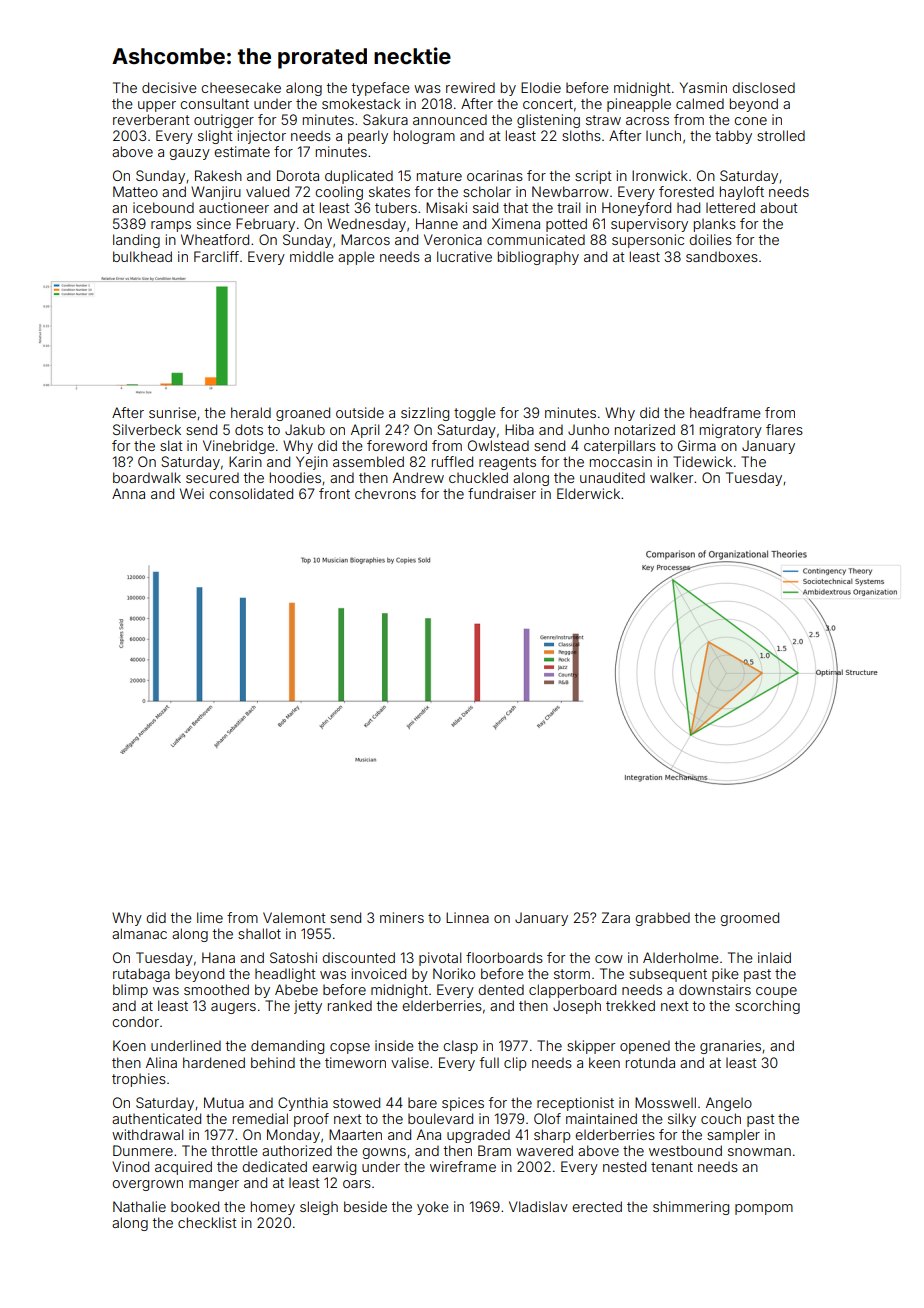 Image resolution: width=924 pixels, height=1308 pixels. What do you see at coordinates (287, 1047) in the page?
I see `demanding` at bounding box center [287, 1047].
